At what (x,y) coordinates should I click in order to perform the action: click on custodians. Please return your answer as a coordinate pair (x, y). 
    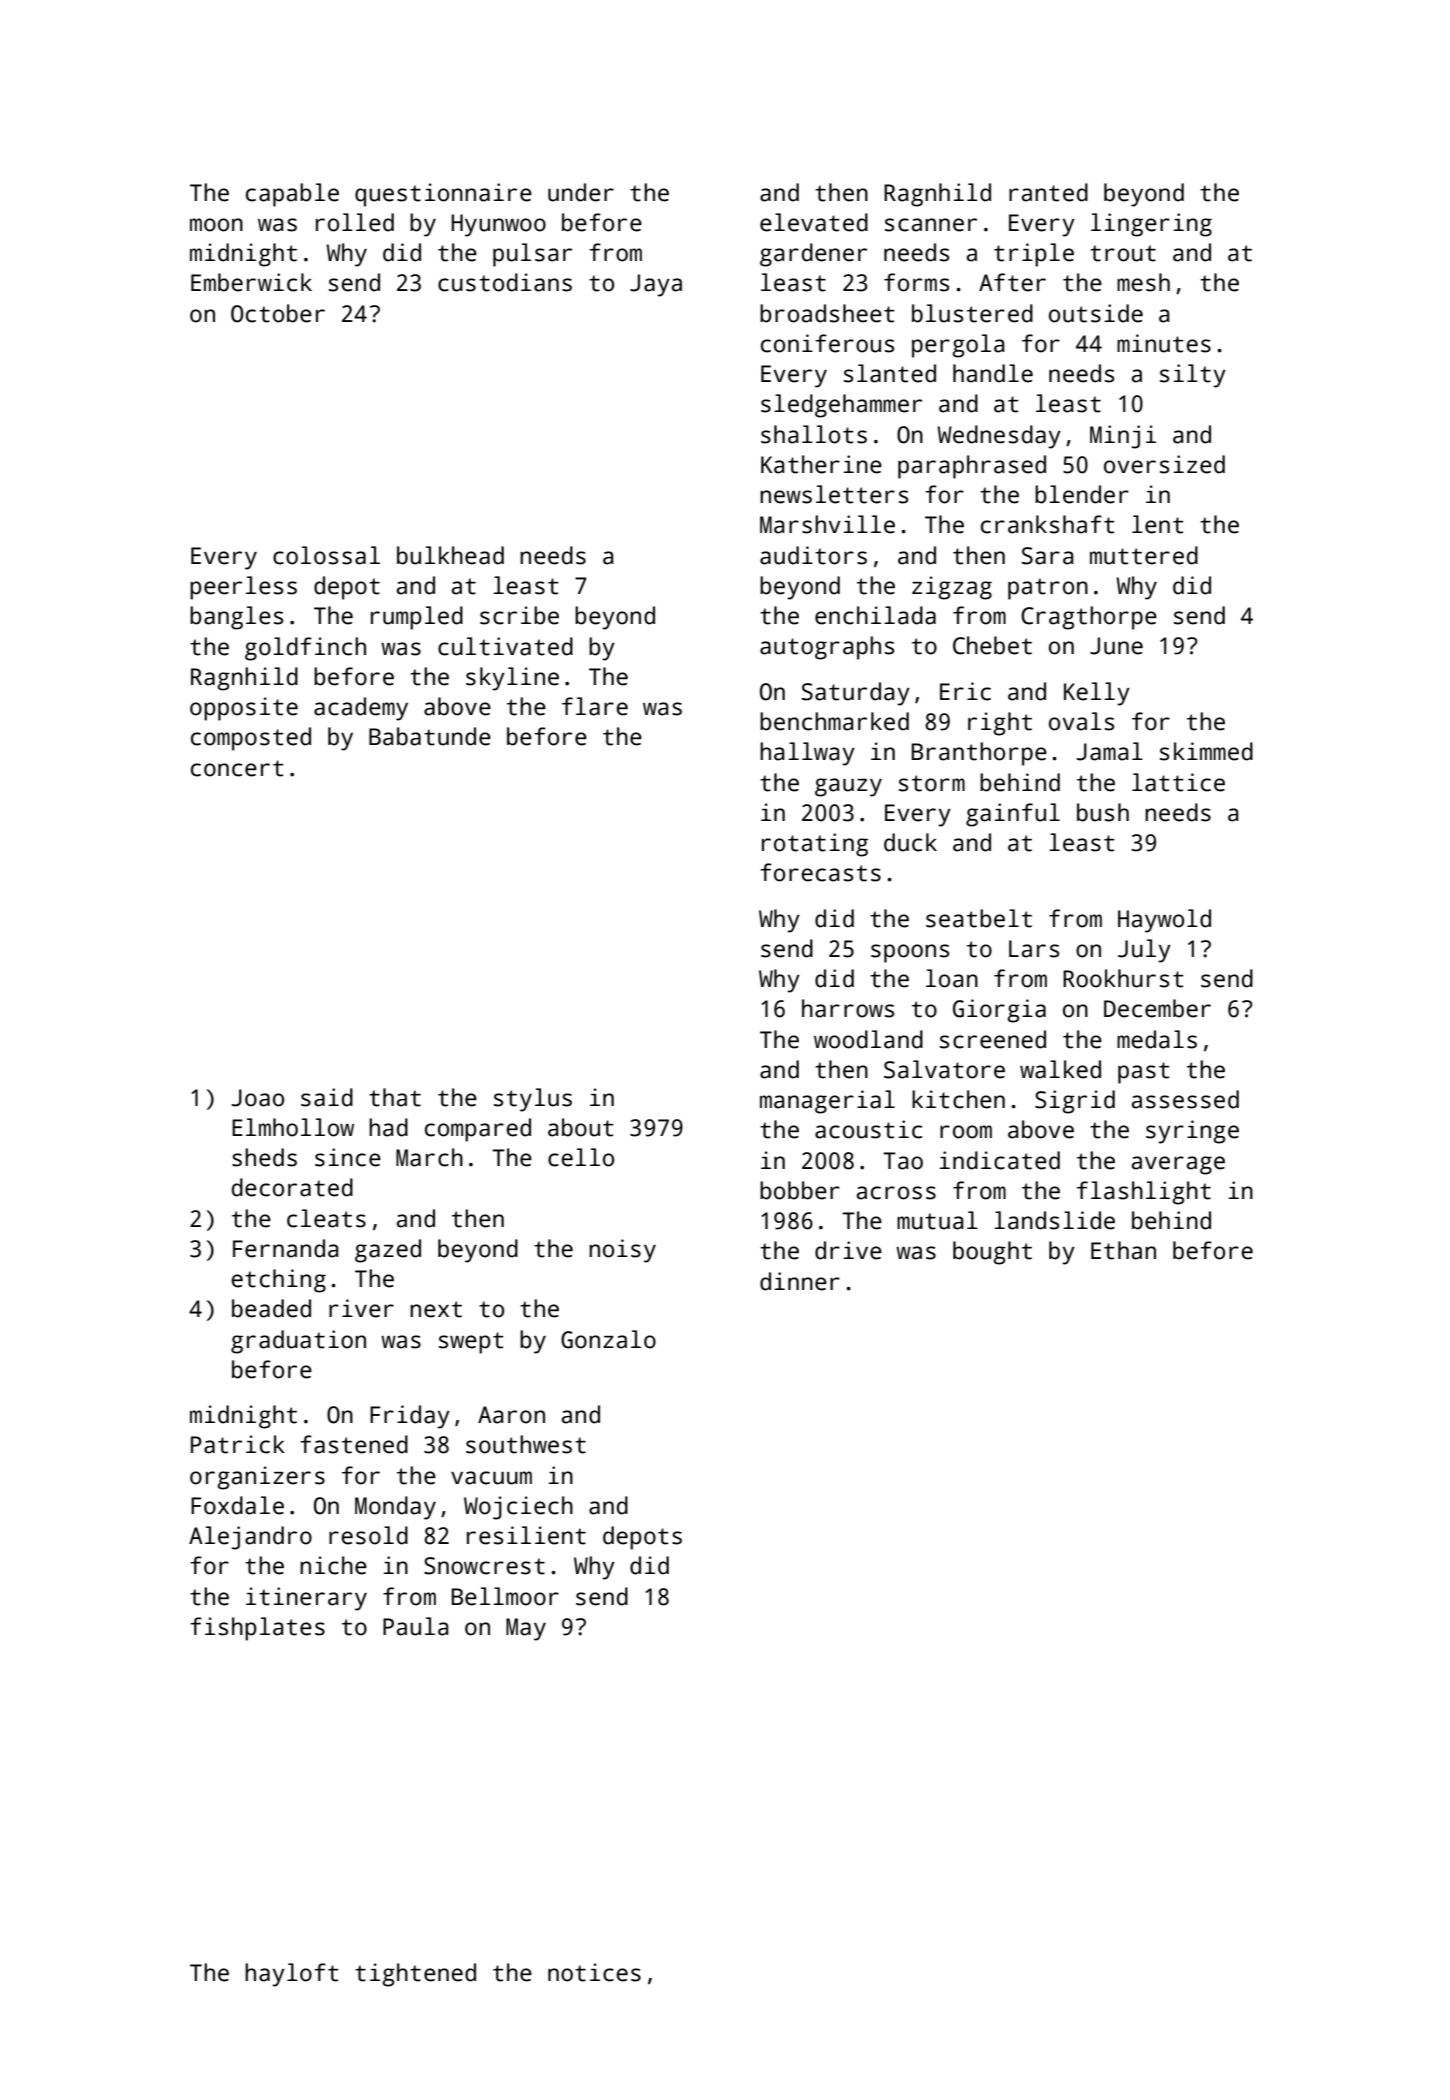
    Looking at the image, I should click on (505, 282).
